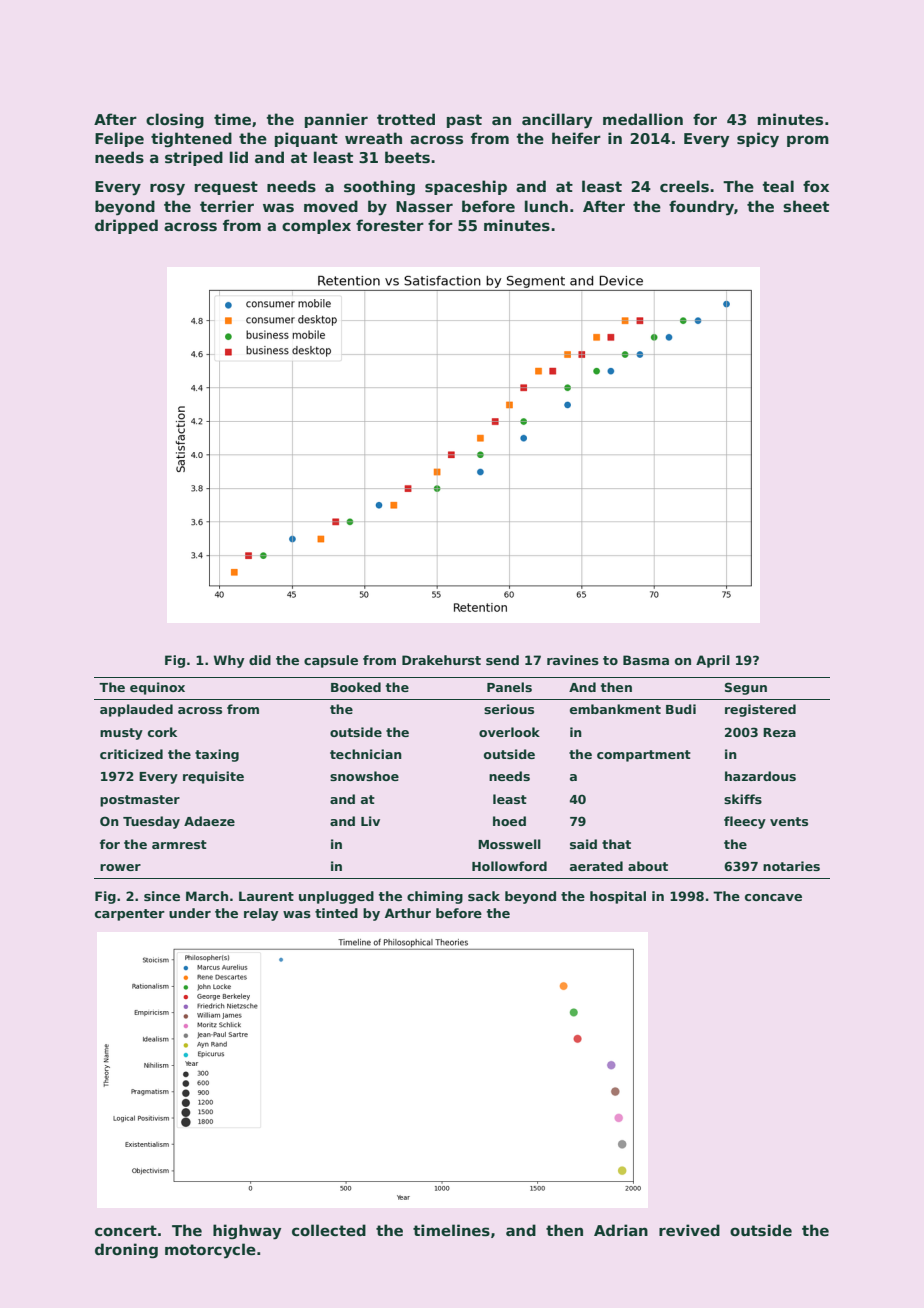  Describe the element at coordinates (167, 189) in the document. I see `rosy` at that location.
